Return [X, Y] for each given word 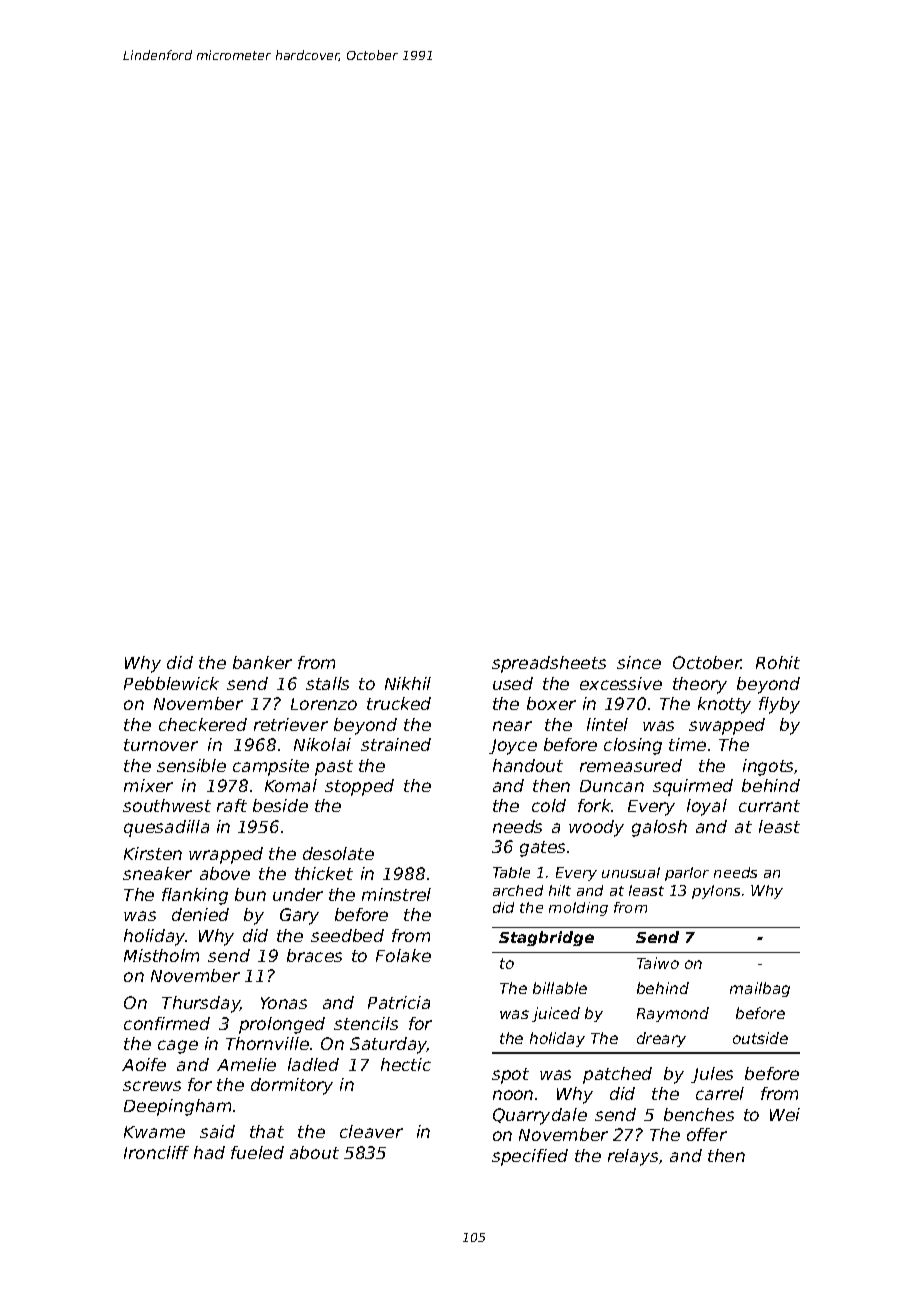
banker [262, 662]
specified [530, 1157]
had [209, 1152]
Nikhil [408, 683]
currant [769, 806]
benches [699, 1114]
